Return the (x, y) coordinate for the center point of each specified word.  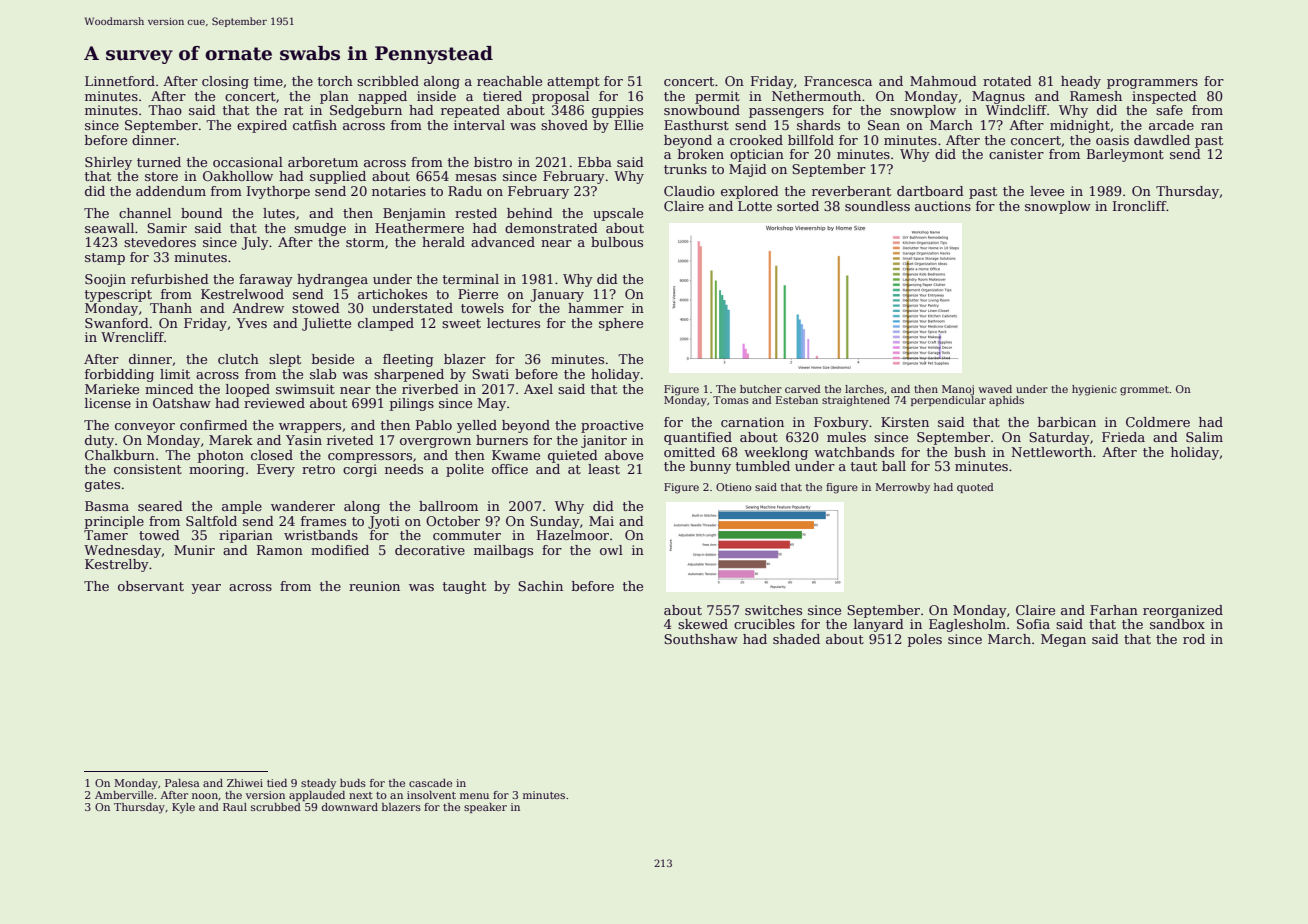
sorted (798, 206)
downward (350, 807)
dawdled (1162, 140)
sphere (621, 324)
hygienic (1094, 390)
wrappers (310, 428)
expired (262, 126)
